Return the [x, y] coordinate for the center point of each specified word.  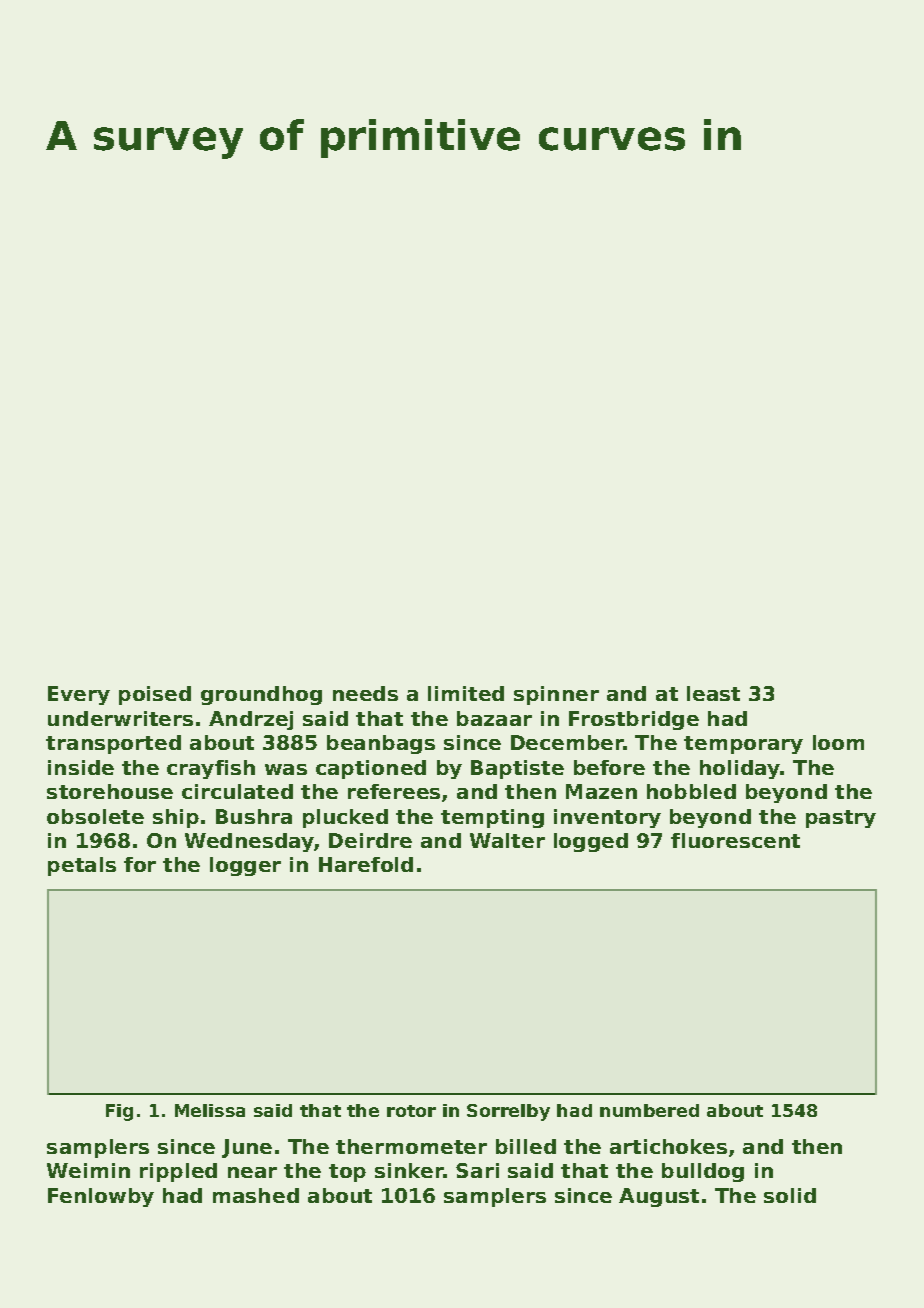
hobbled [691, 791]
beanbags [381, 744]
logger [245, 866]
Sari [477, 1170]
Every [79, 695]
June [247, 1148]
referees [394, 791]
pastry [841, 819]
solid [790, 1195]
